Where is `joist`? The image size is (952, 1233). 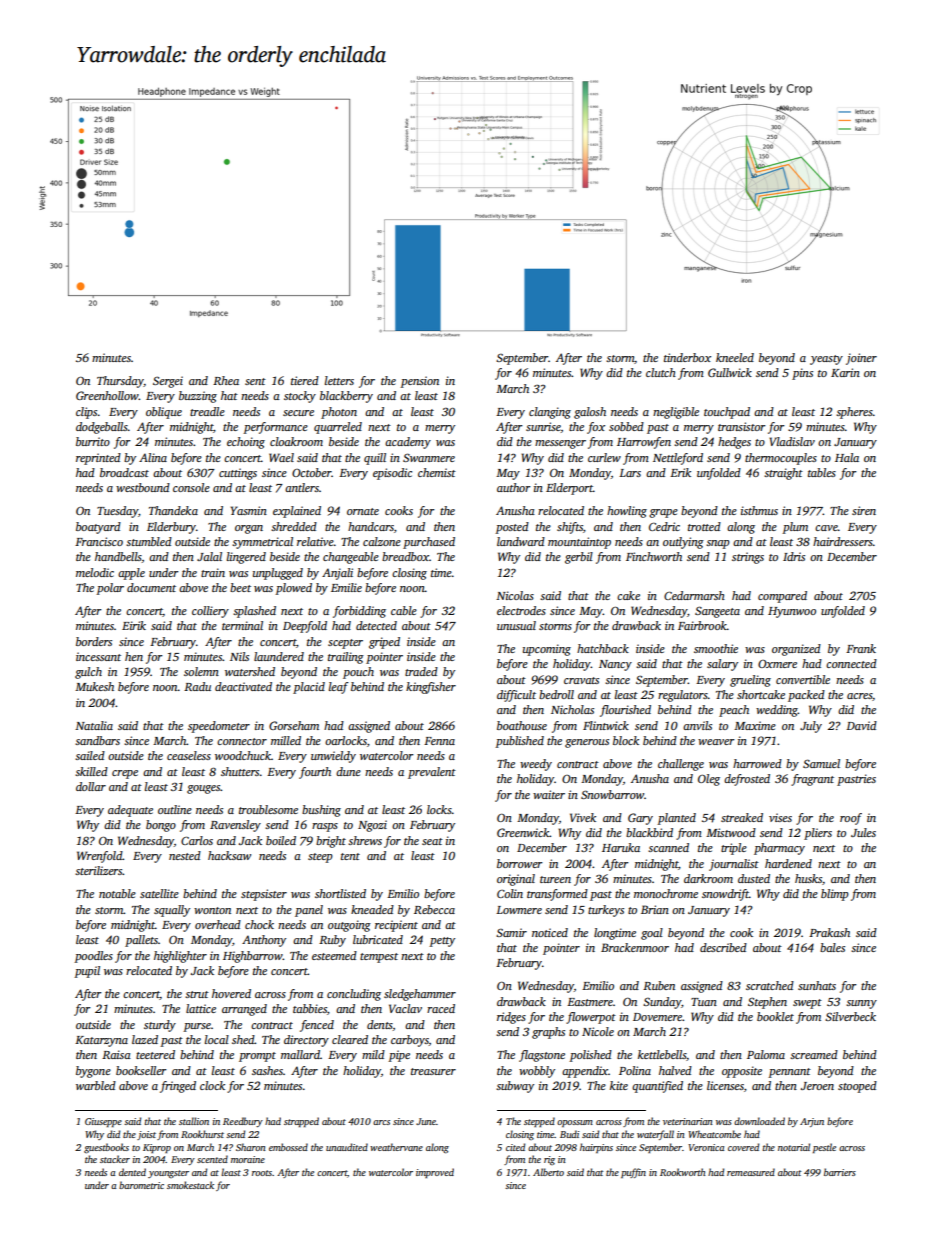 joist is located at coordinates (146, 1135).
